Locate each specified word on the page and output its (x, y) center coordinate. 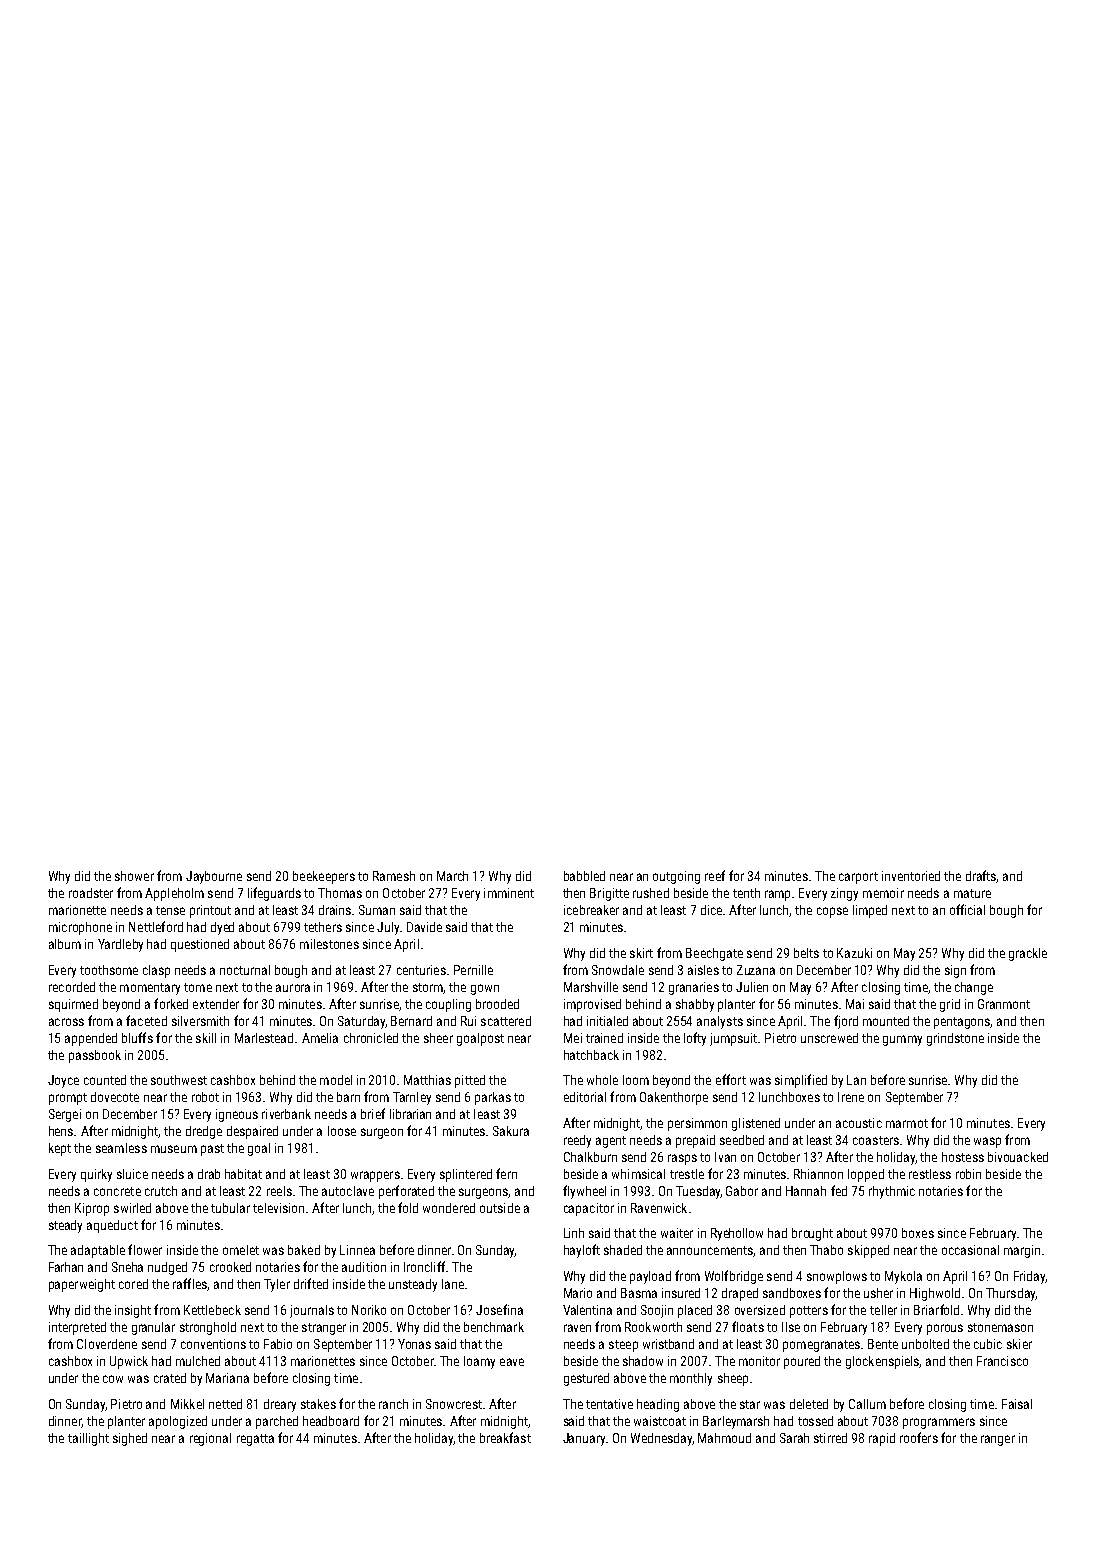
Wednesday (661, 1439)
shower (134, 876)
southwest (179, 1080)
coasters (876, 1140)
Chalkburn (590, 1157)
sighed (130, 1439)
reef (715, 875)
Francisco (1002, 1361)
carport (858, 878)
